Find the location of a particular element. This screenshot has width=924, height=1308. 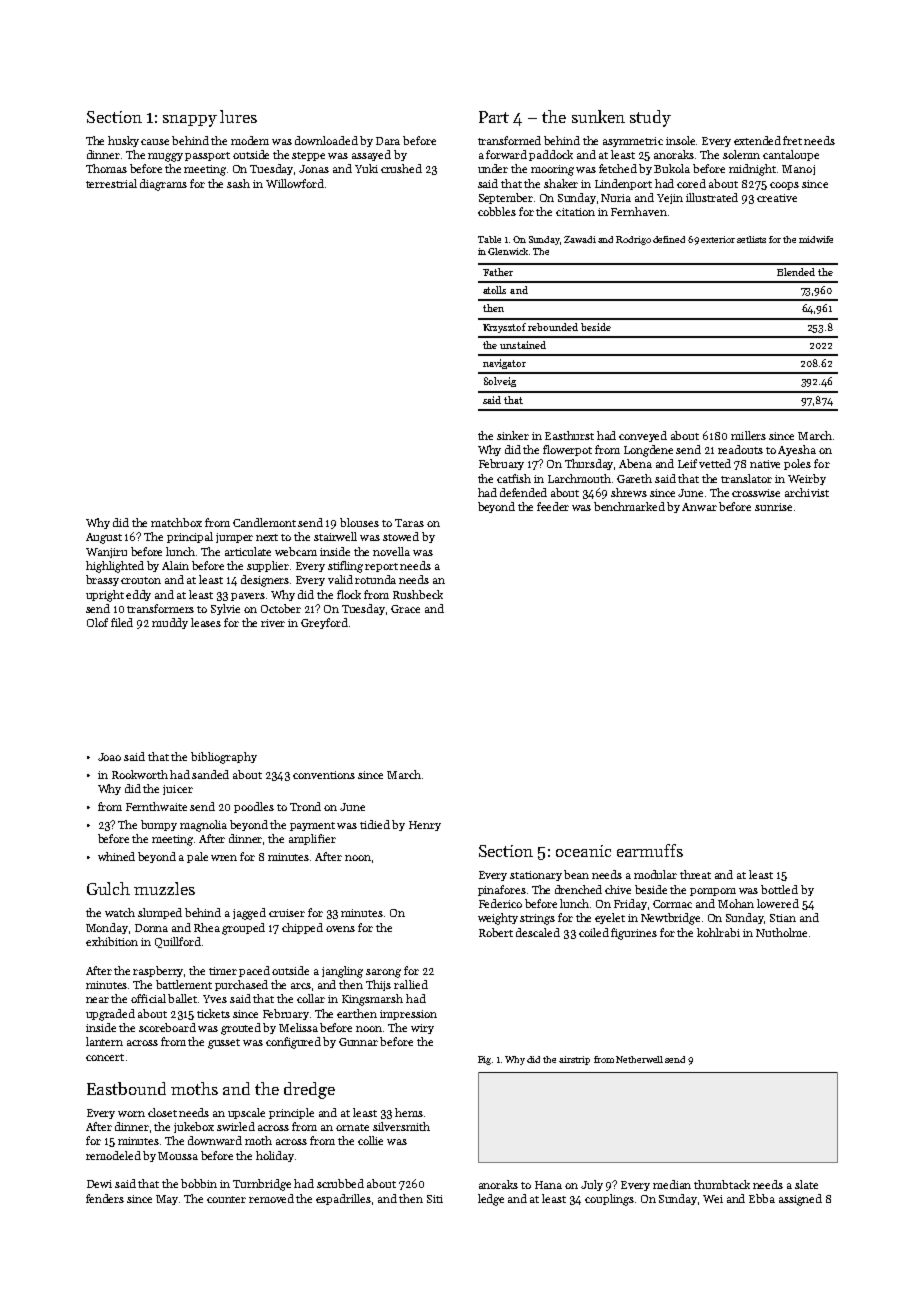

sunken is located at coordinates (598, 116).
